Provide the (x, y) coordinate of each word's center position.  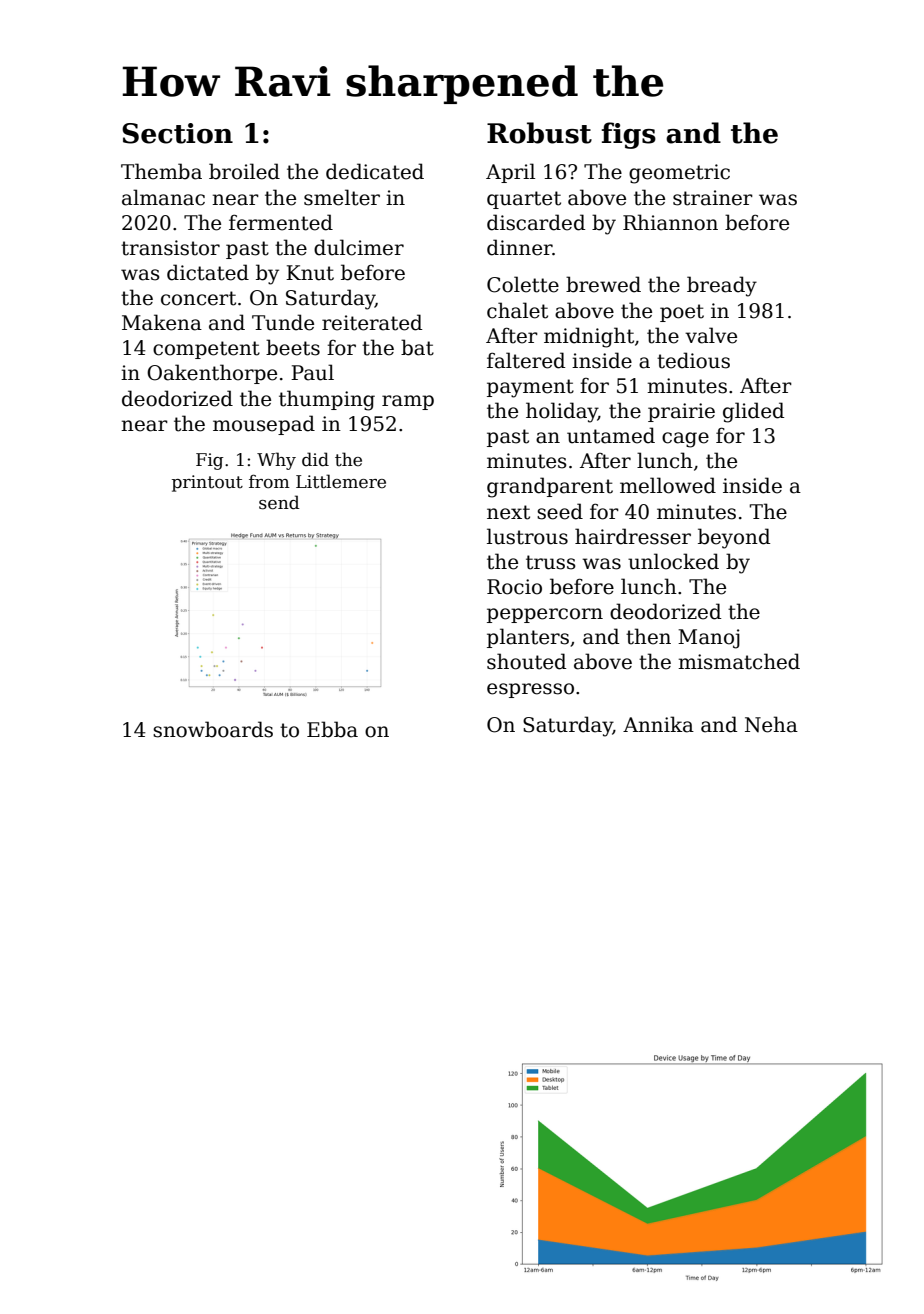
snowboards (213, 729)
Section (177, 133)
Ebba (332, 729)
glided (753, 412)
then (648, 636)
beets (293, 347)
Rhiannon (670, 222)
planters (528, 638)
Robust (539, 133)
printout (207, 483)
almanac (163, 197)
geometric (679, 174)
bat (417, 347)
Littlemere (341, 481)
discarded (536, 222)
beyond (734, 538)
